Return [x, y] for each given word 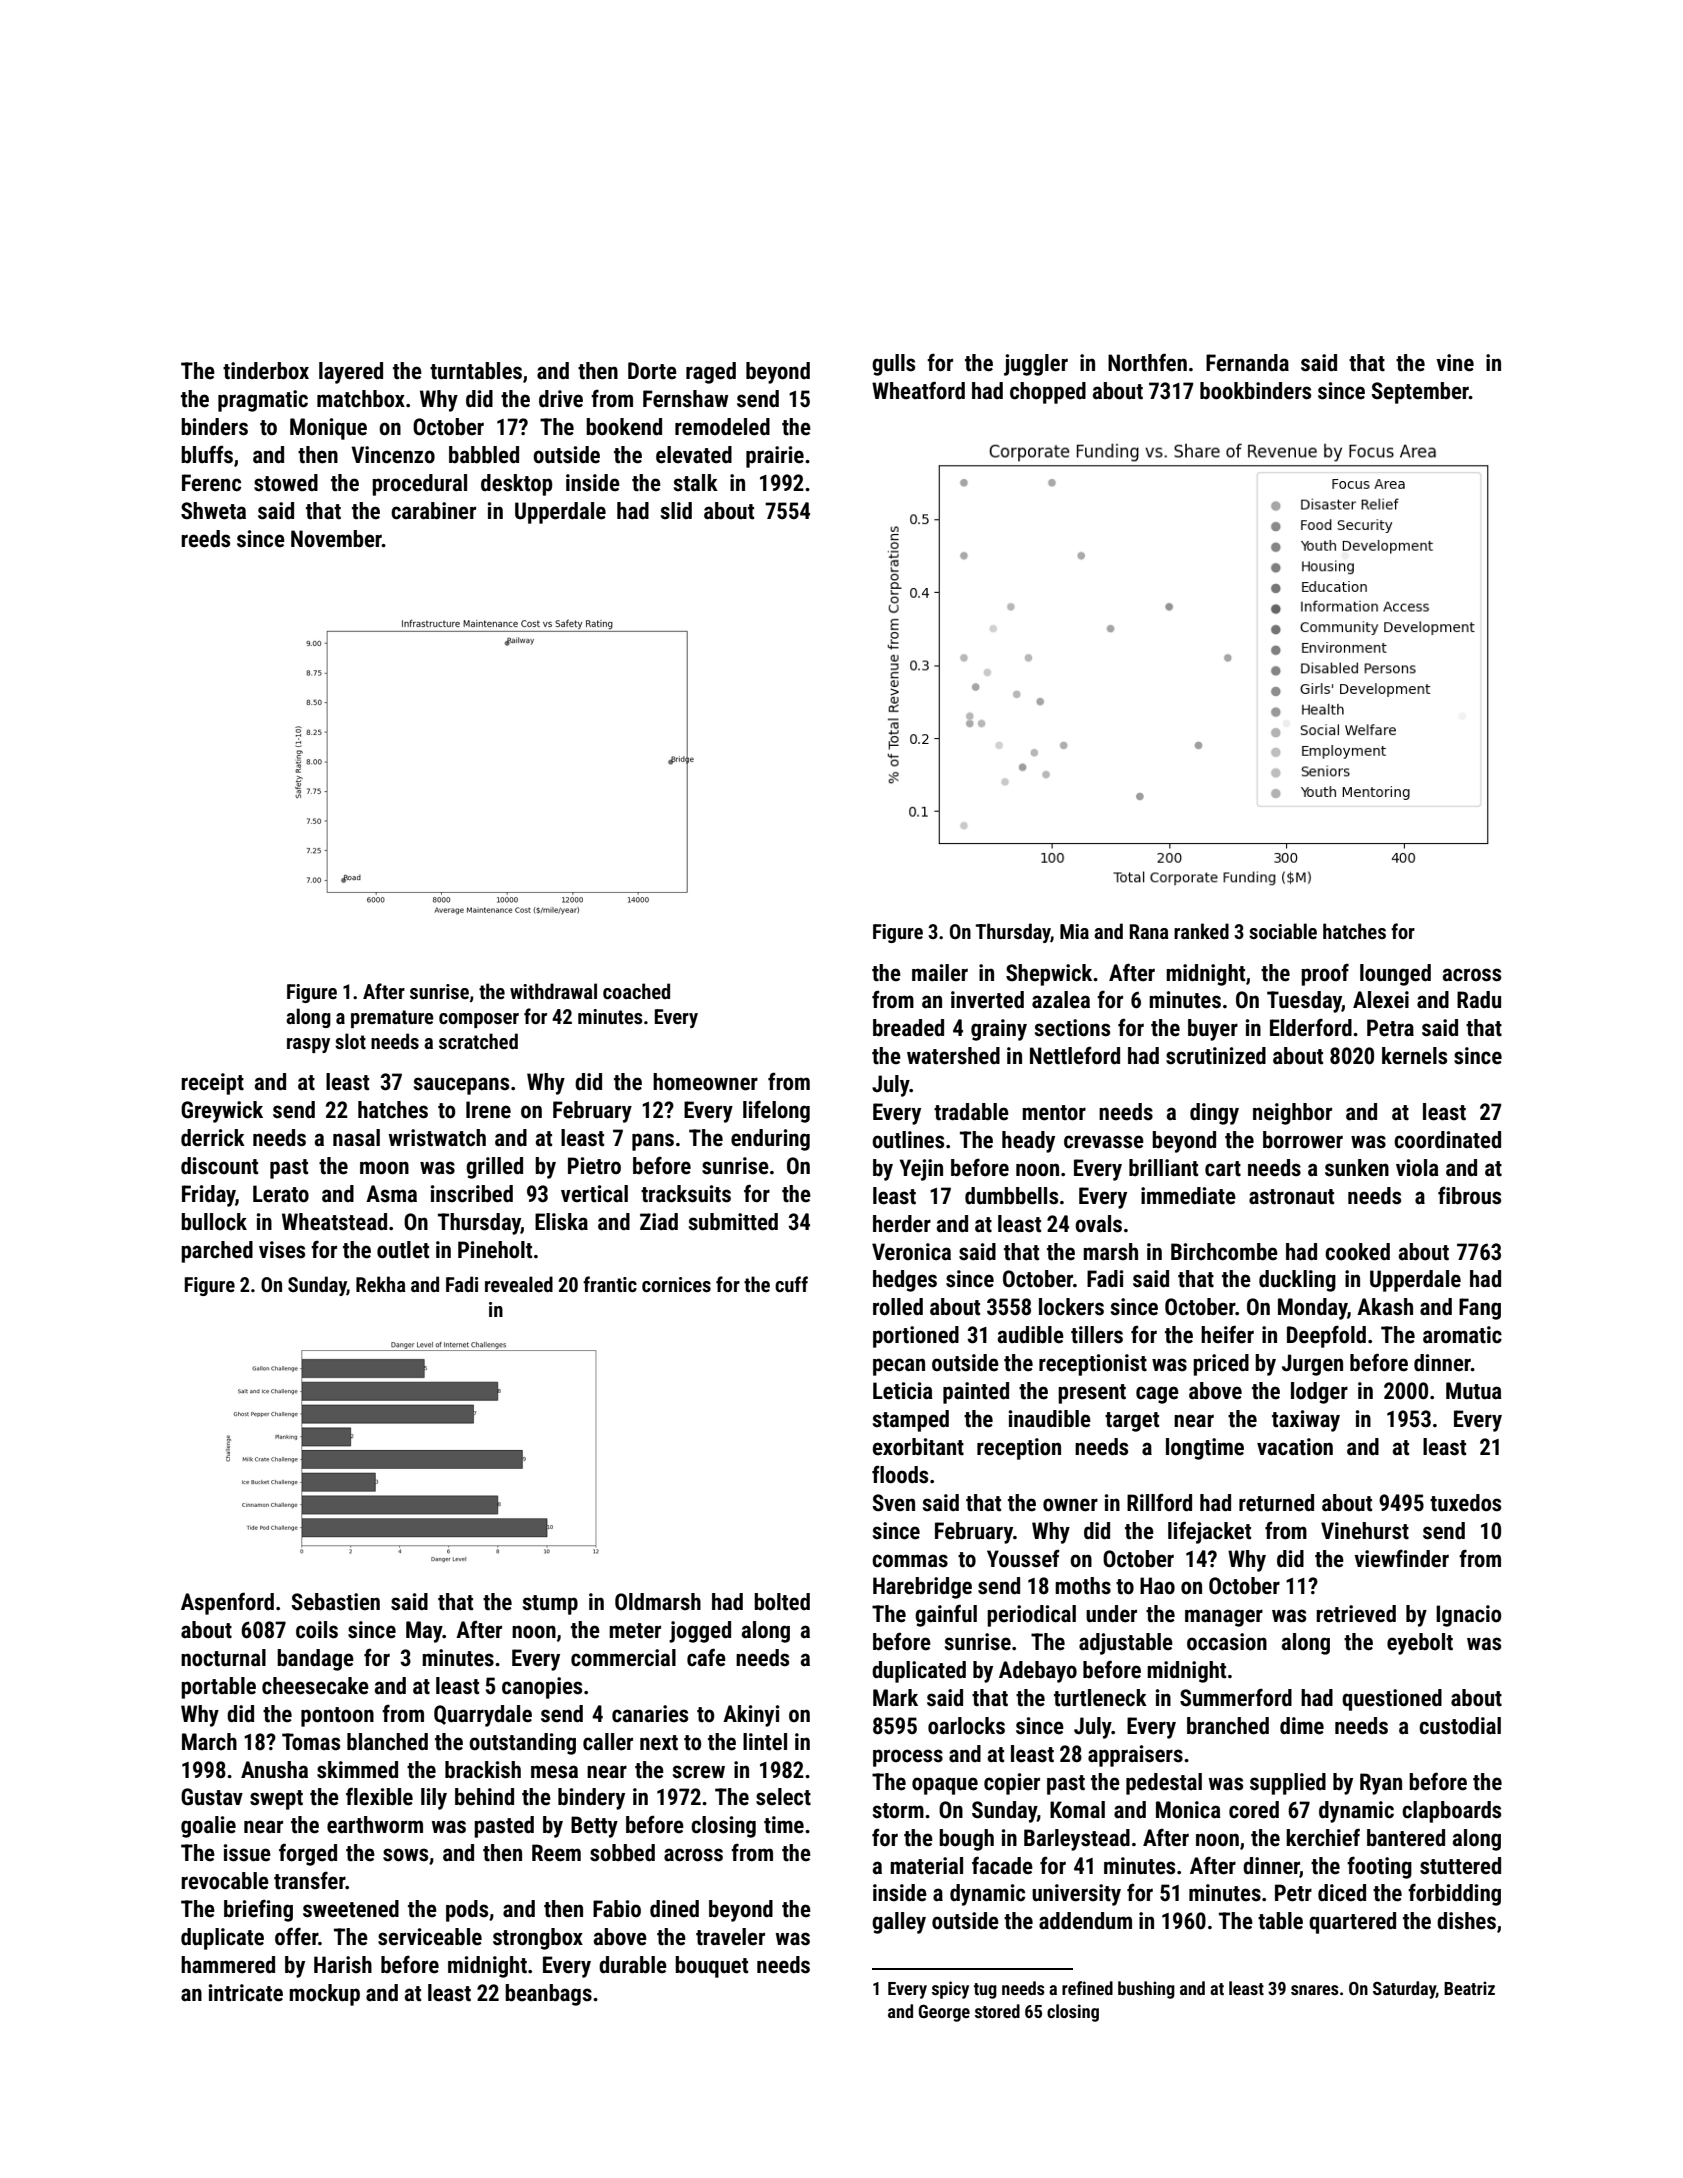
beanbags [548, 1995]
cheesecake [315, 1686]
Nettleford [1075, 1055]
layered [351, 373]
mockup [324, 1995]
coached [636, 991]
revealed [519, 1284]
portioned [916, 1337]
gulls [893, 365]
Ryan [1381, 1784]
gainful [946, 1615]
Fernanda [1247, 363]
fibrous [1469, 1195]
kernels [1414, 1056]
